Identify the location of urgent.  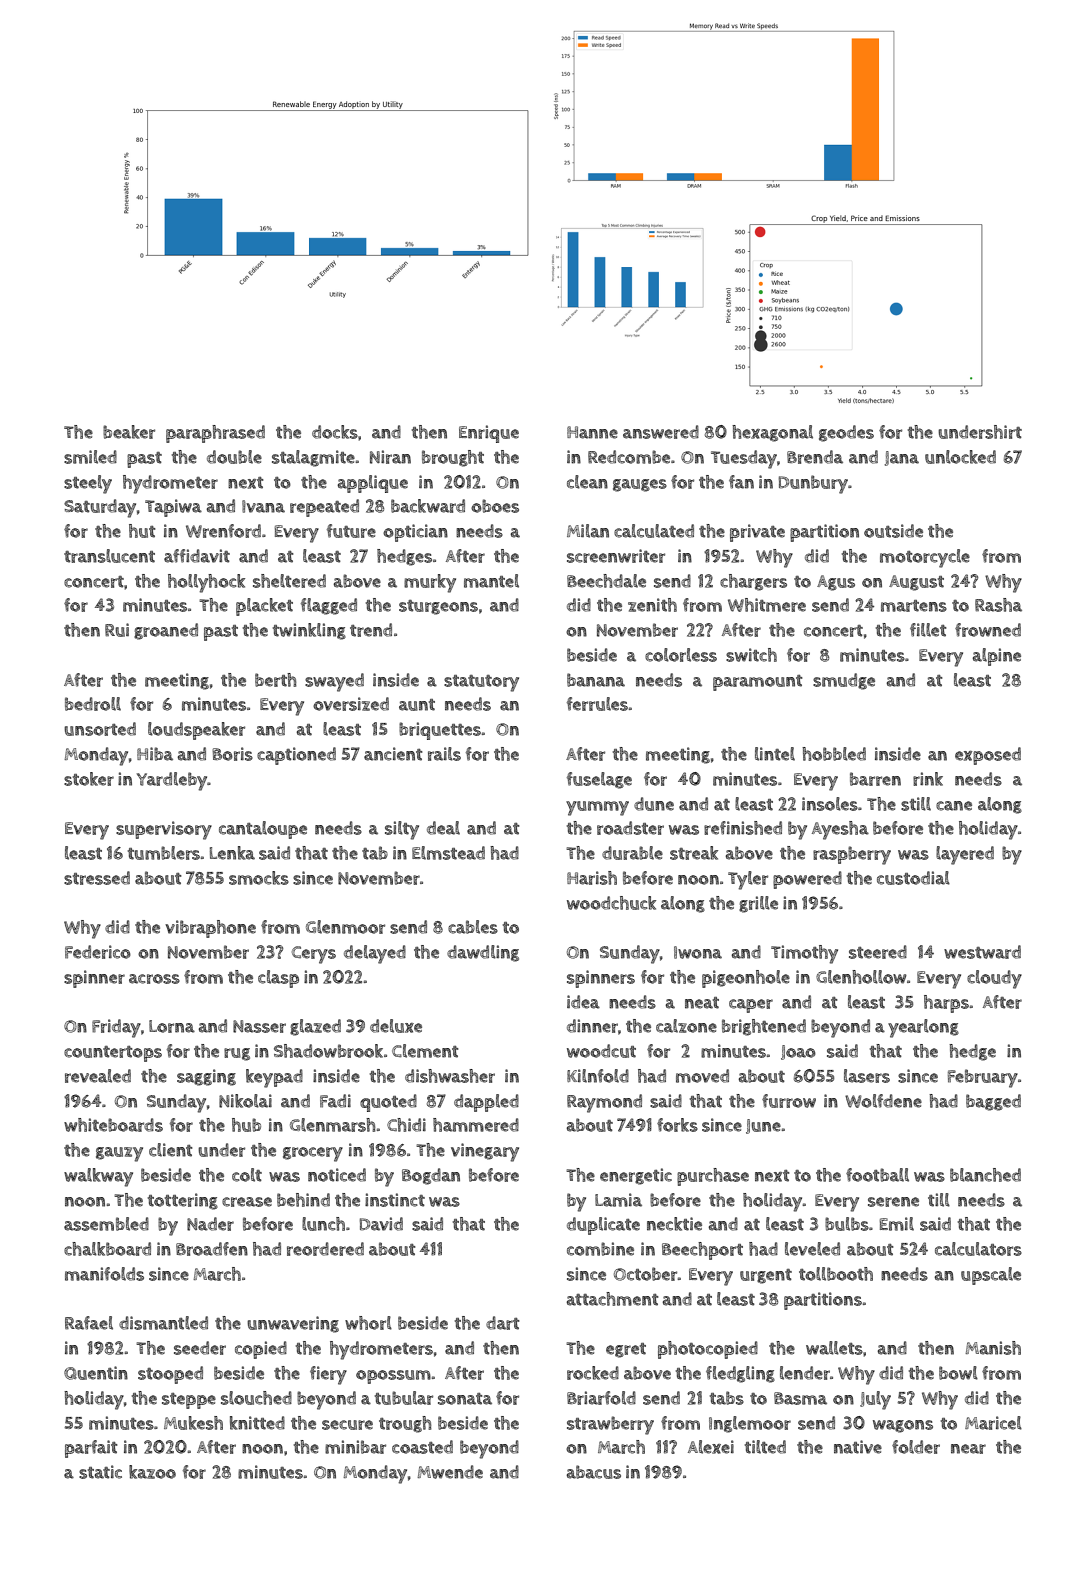
(766, 1276).
